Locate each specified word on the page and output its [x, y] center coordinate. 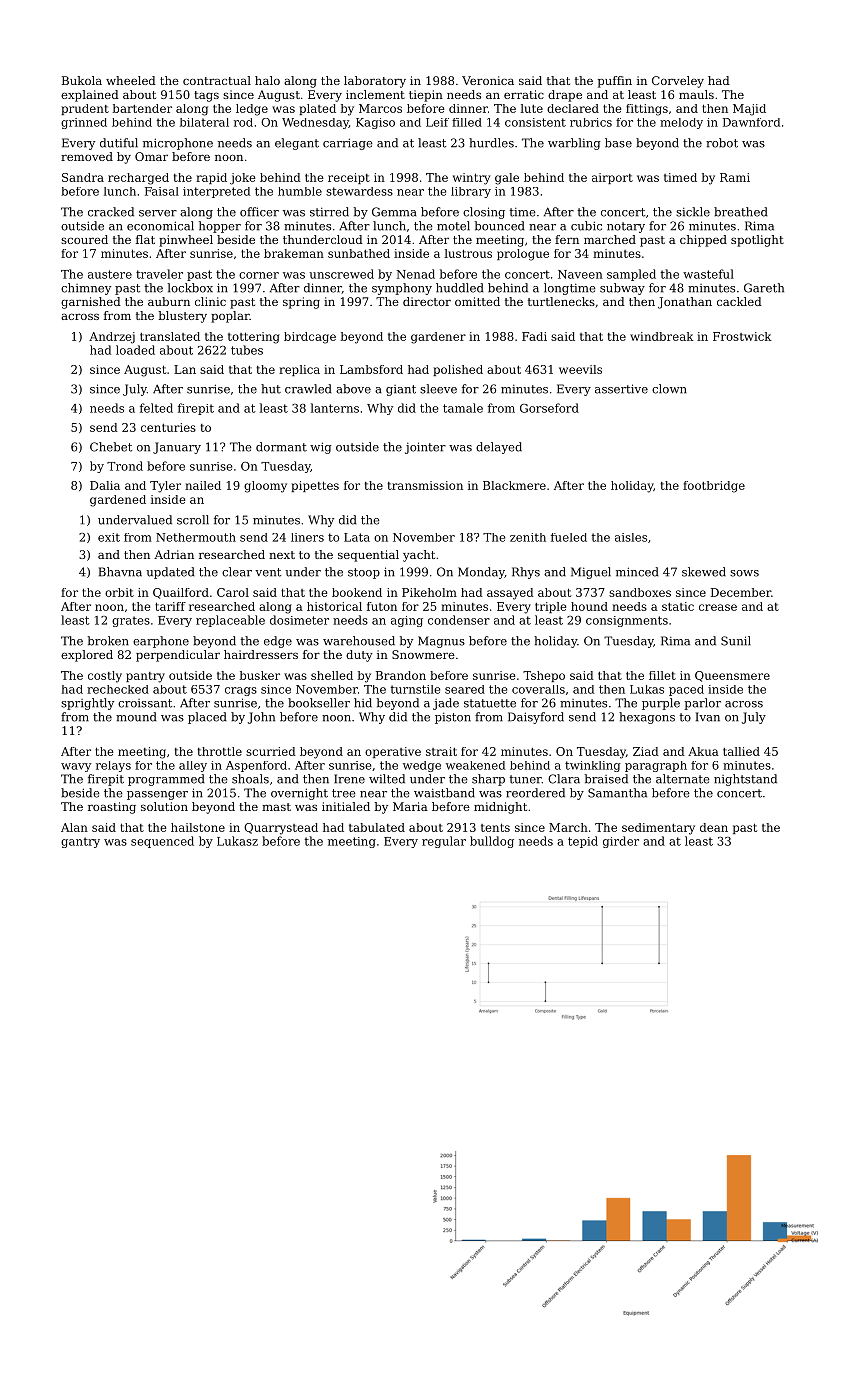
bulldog [492, 842]
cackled [739, 301]
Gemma [394, 212]
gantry [80, 842]
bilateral [204, 122]
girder [621, 842]
